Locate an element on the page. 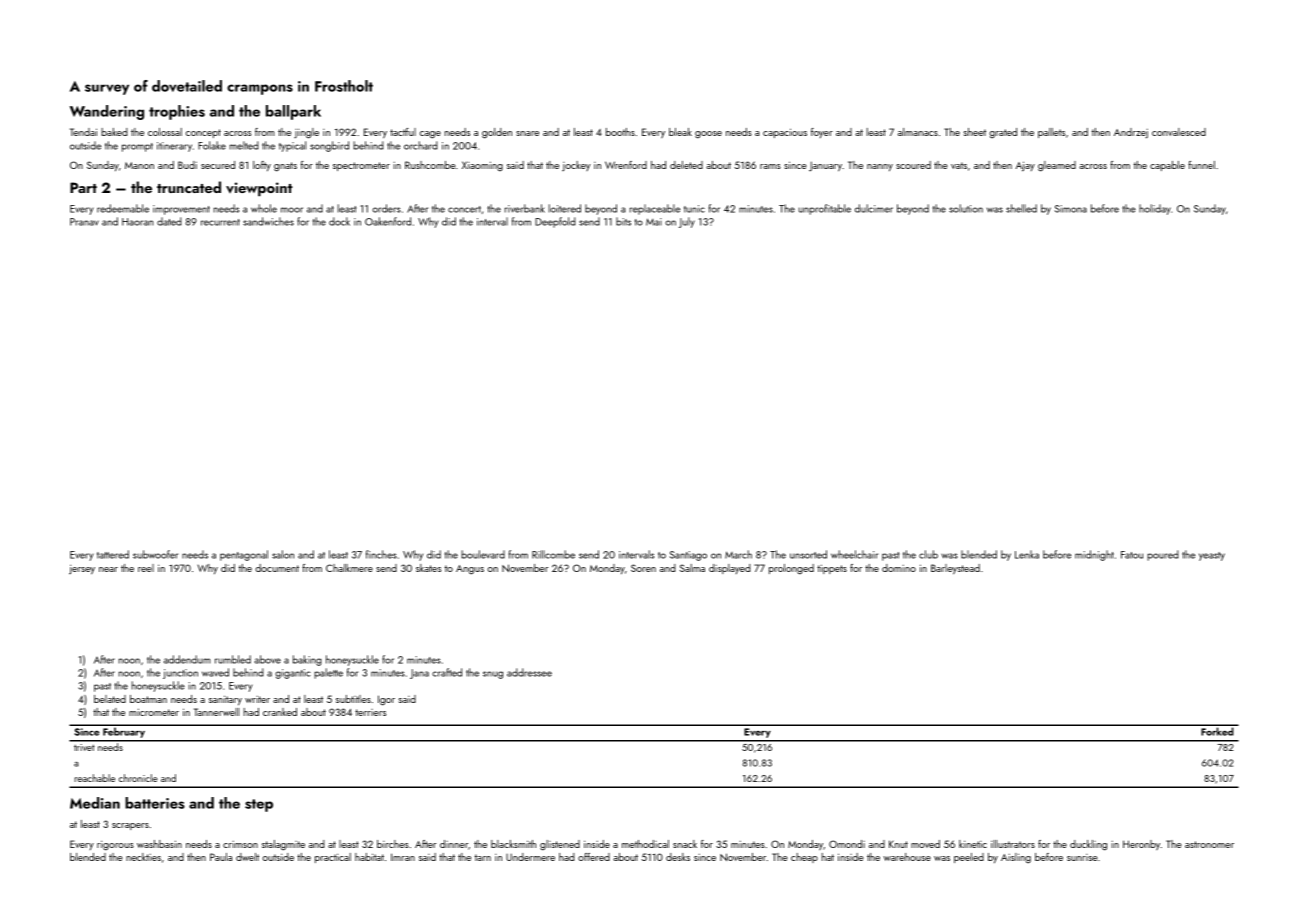 The image size is (1308, 924). Pranav is located at coordinates (84, 222).
